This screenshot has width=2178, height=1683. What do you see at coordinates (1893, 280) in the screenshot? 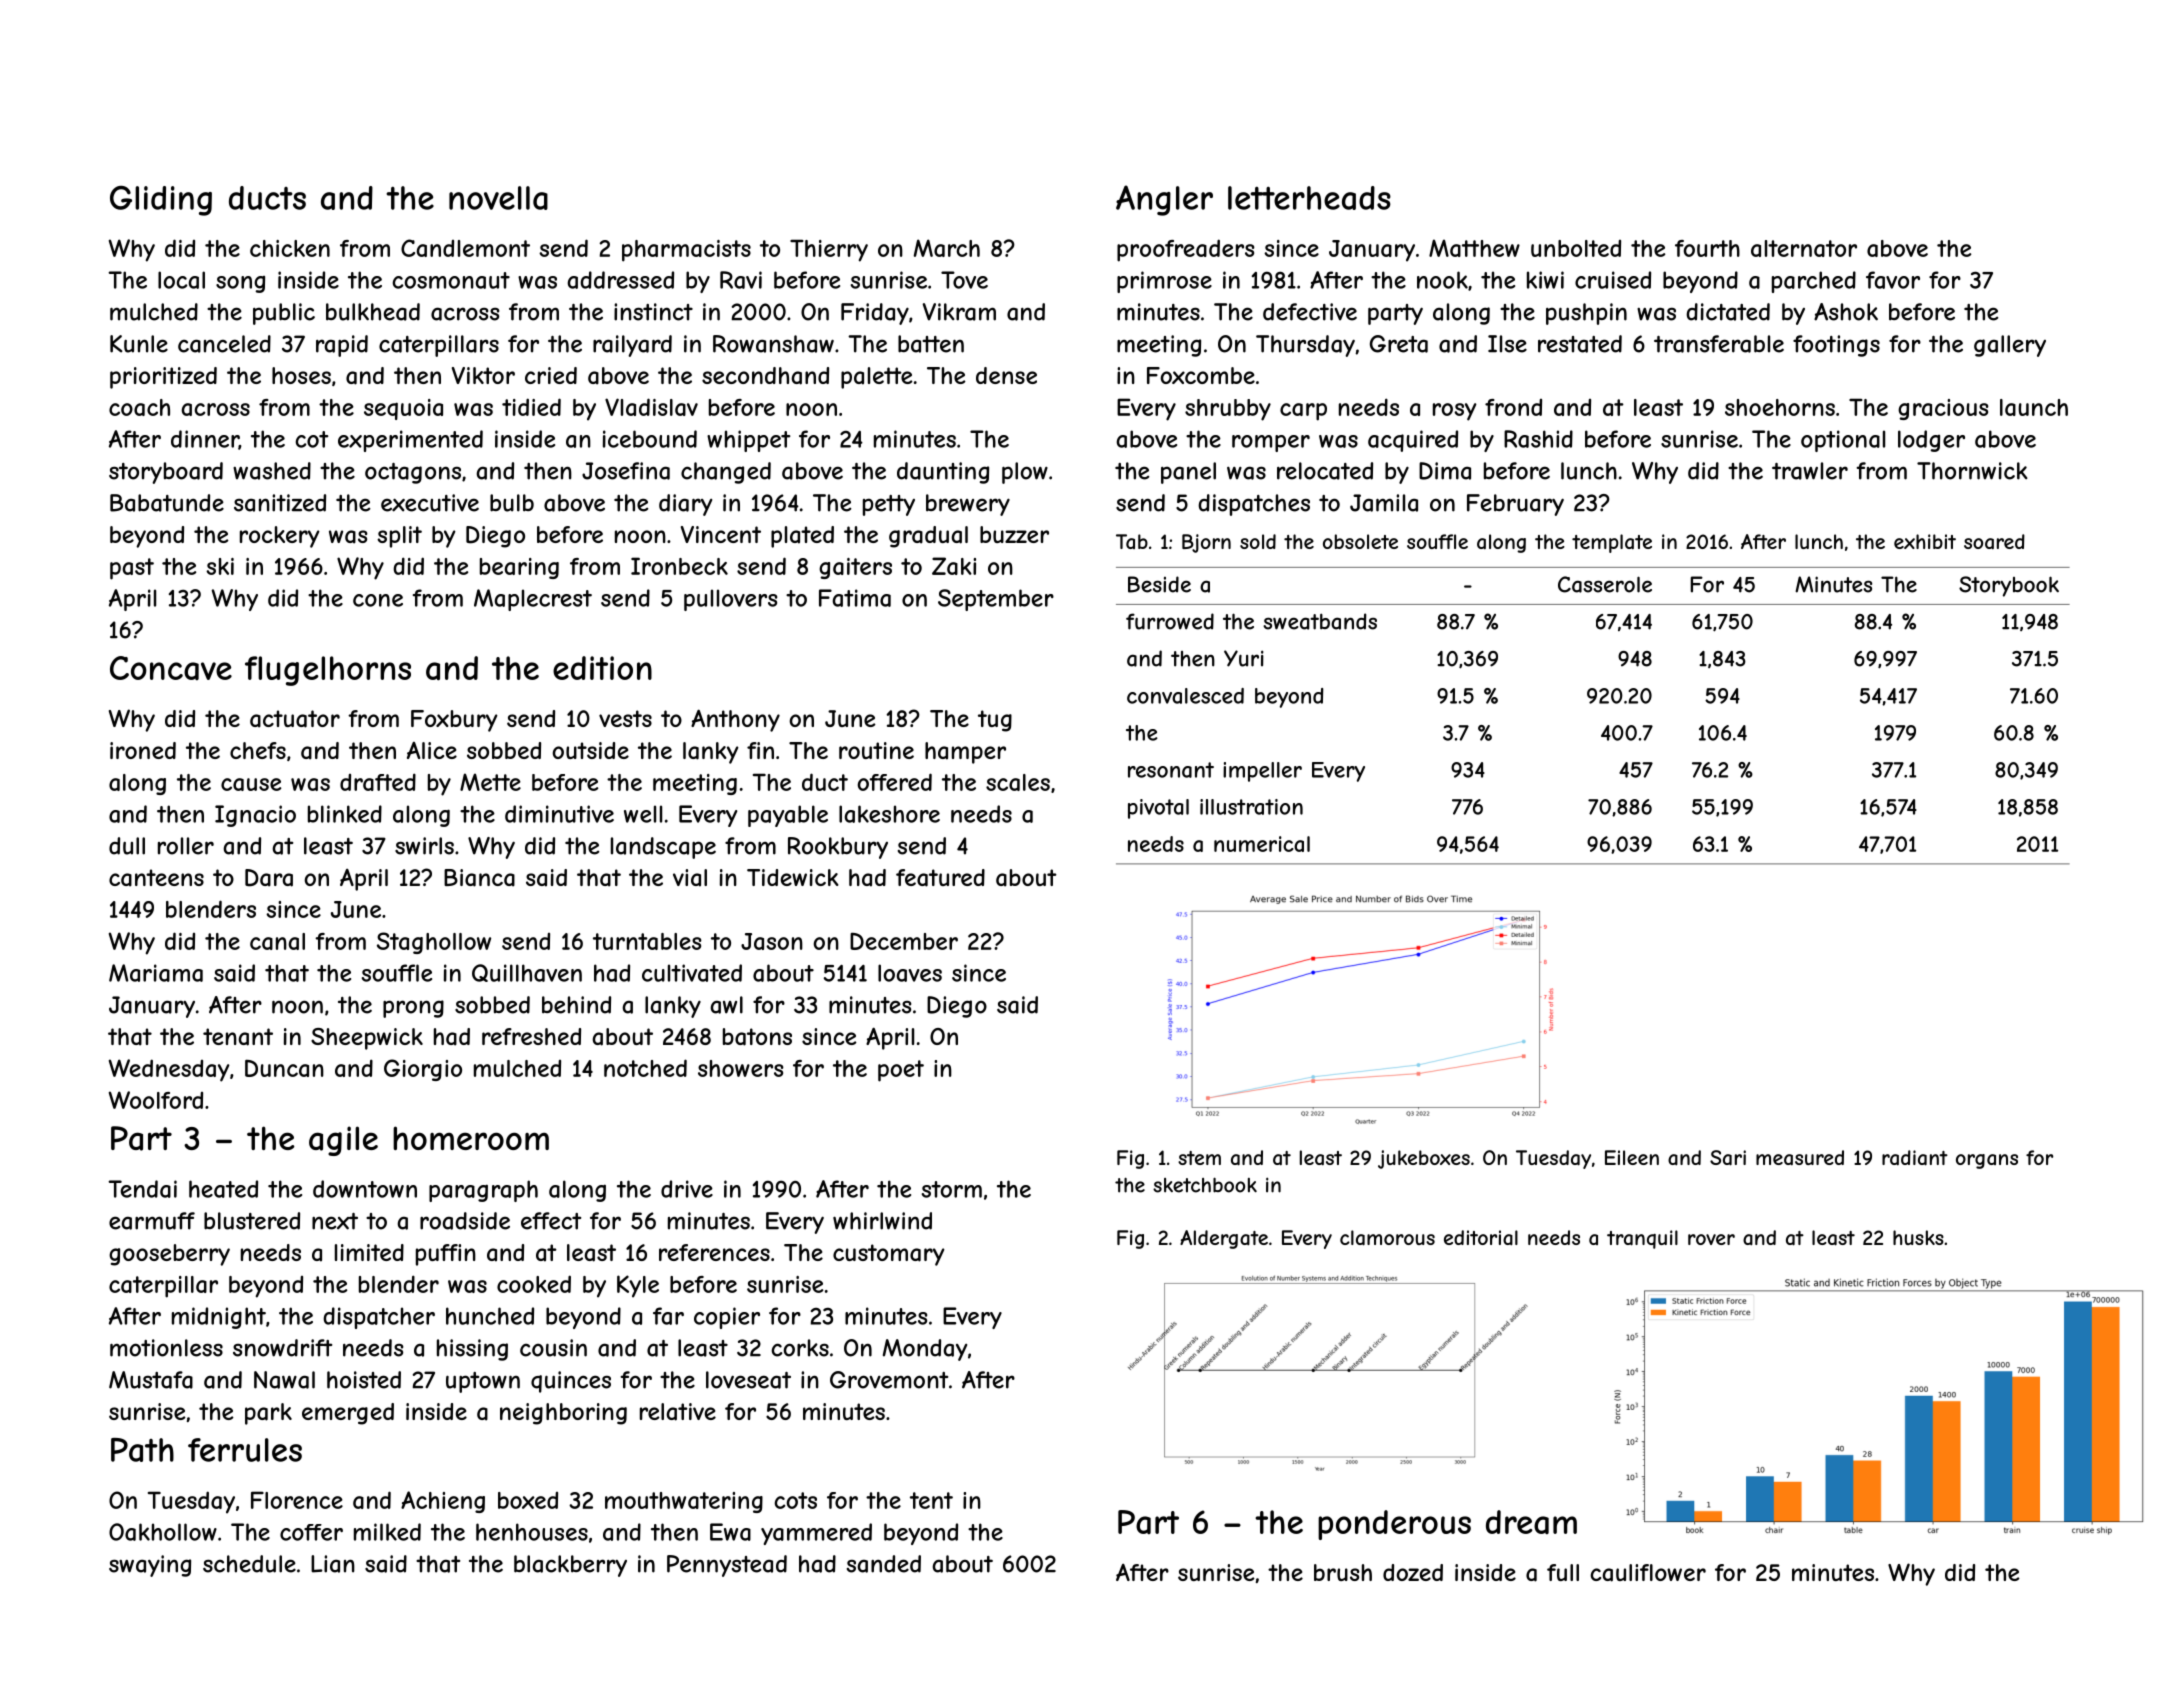
I see `favor` at bounding box center [1893, 280].
